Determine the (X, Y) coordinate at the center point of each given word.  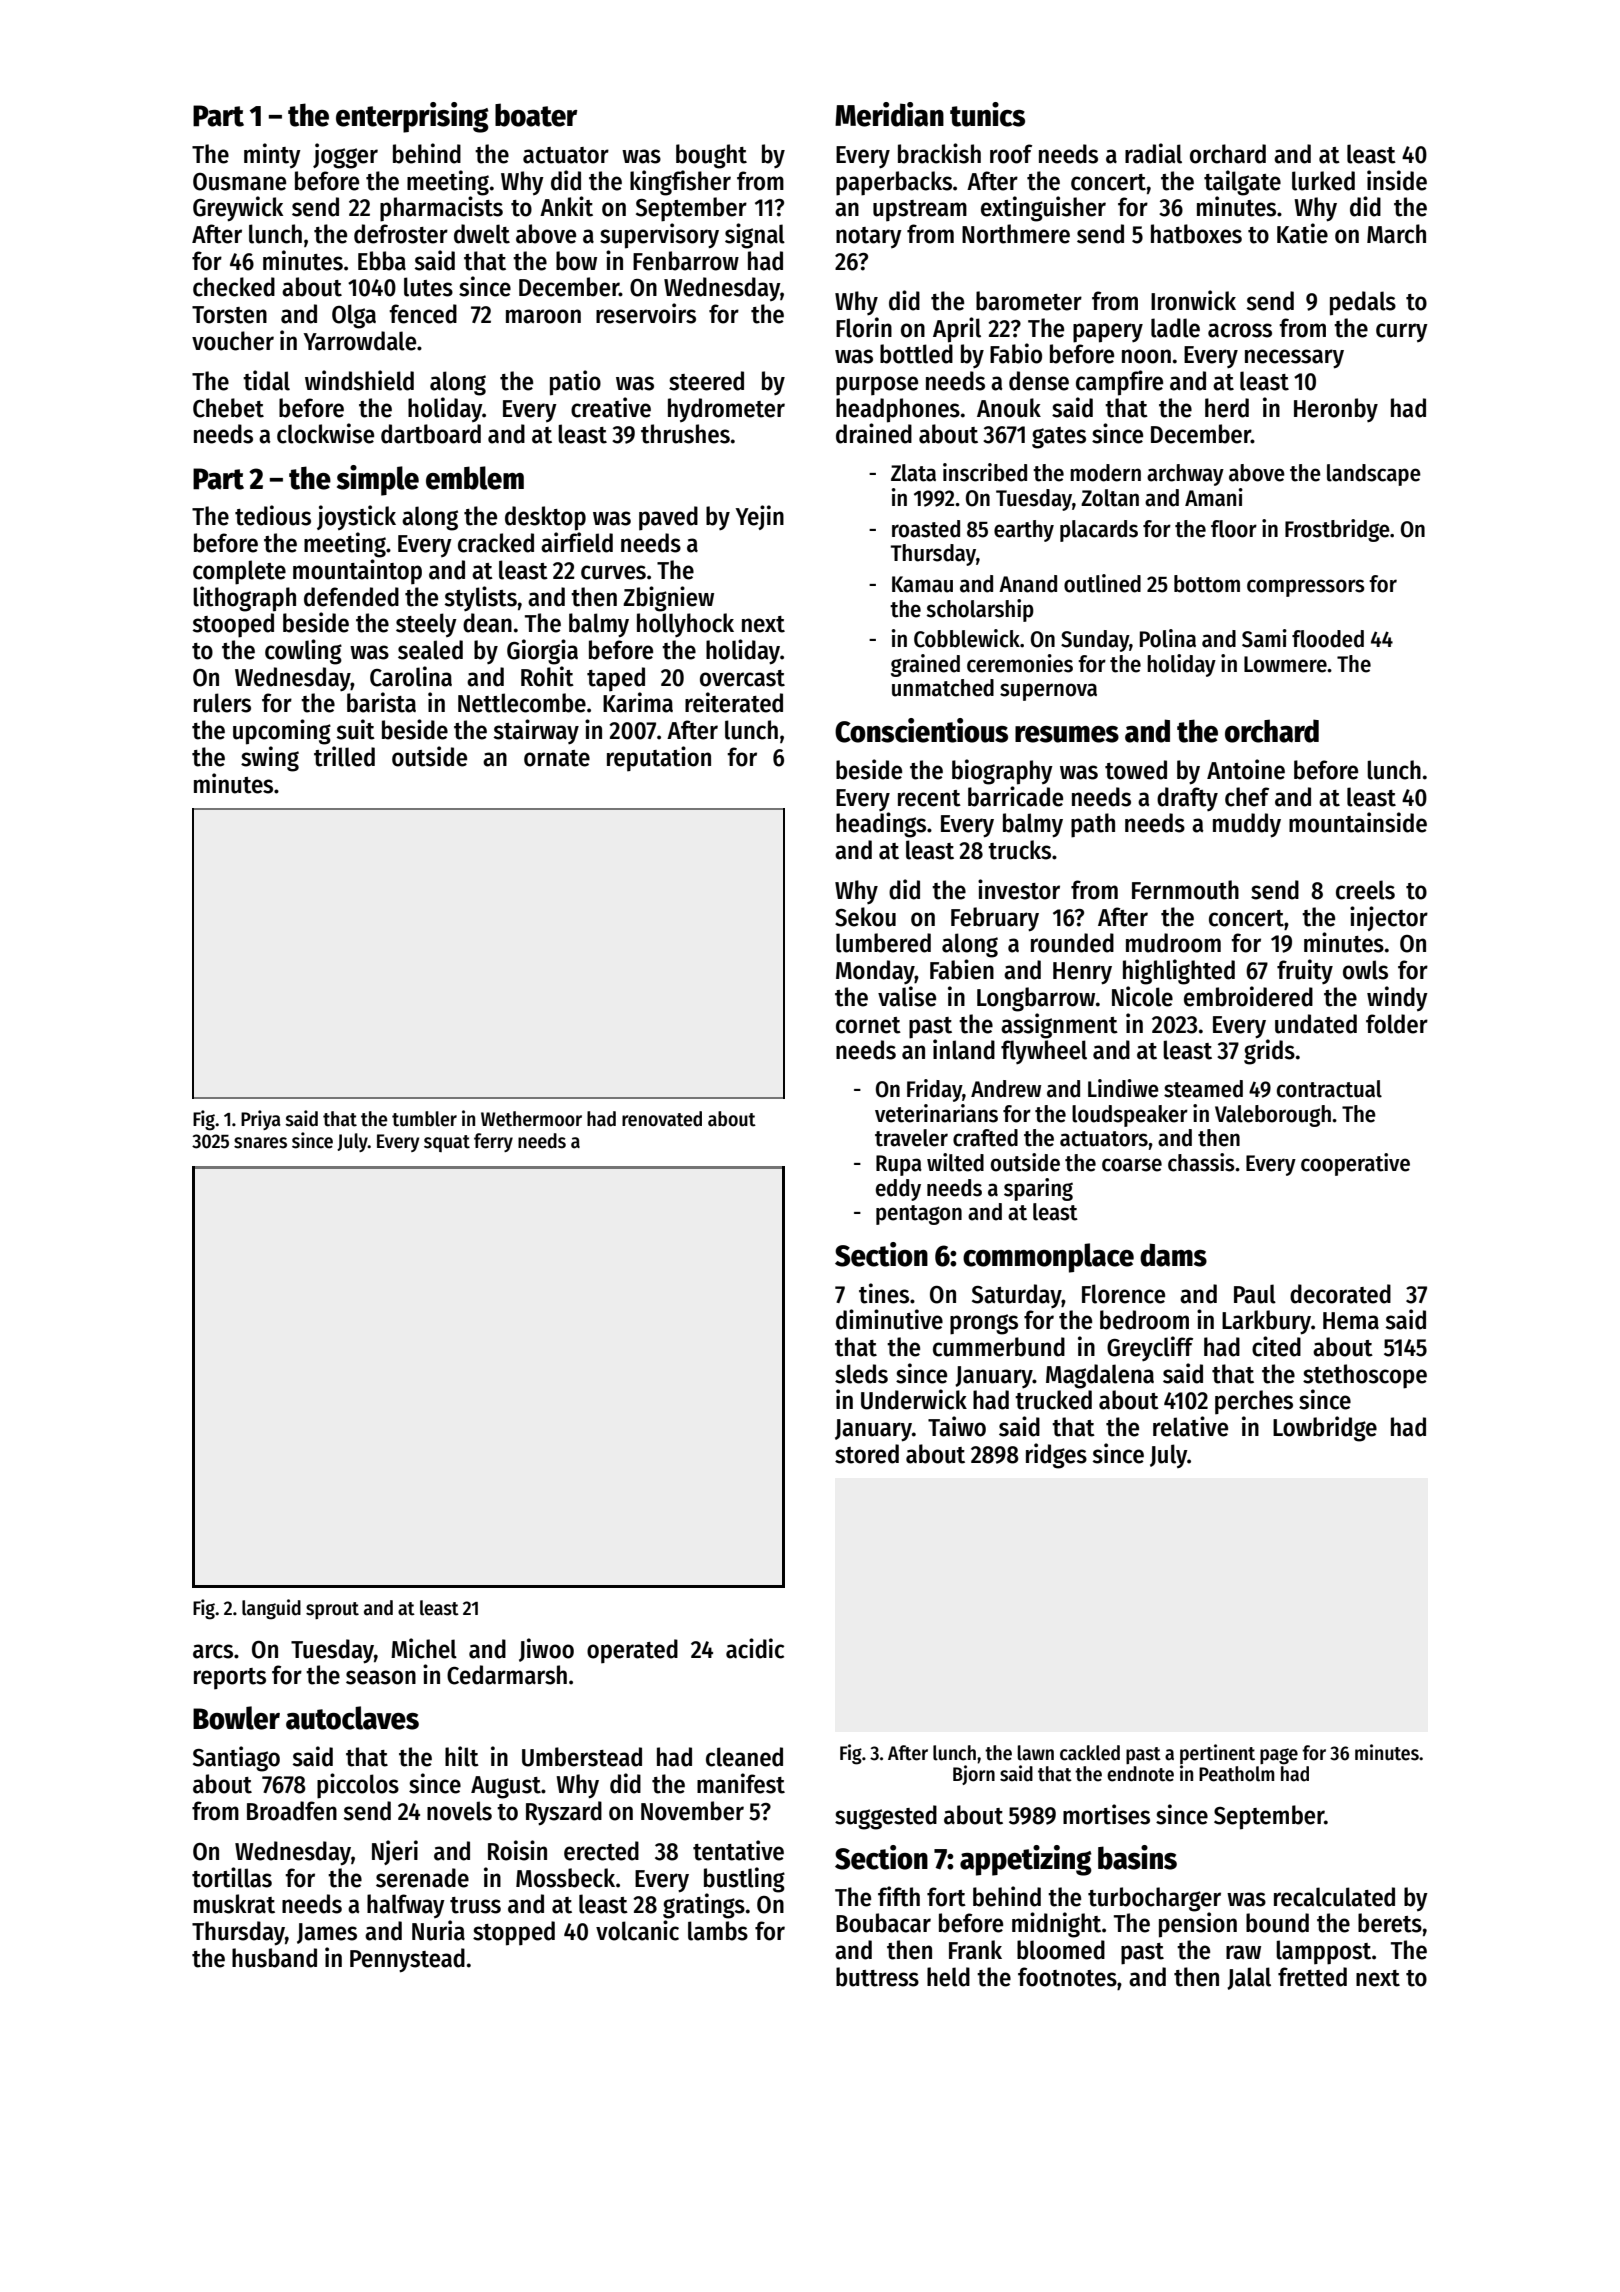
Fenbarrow (686, 261)
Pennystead (407, 1960)
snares (260, 1143)
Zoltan (1110, 498)
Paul (1255, 1294)
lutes (428, 287)
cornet (868, 1025)
